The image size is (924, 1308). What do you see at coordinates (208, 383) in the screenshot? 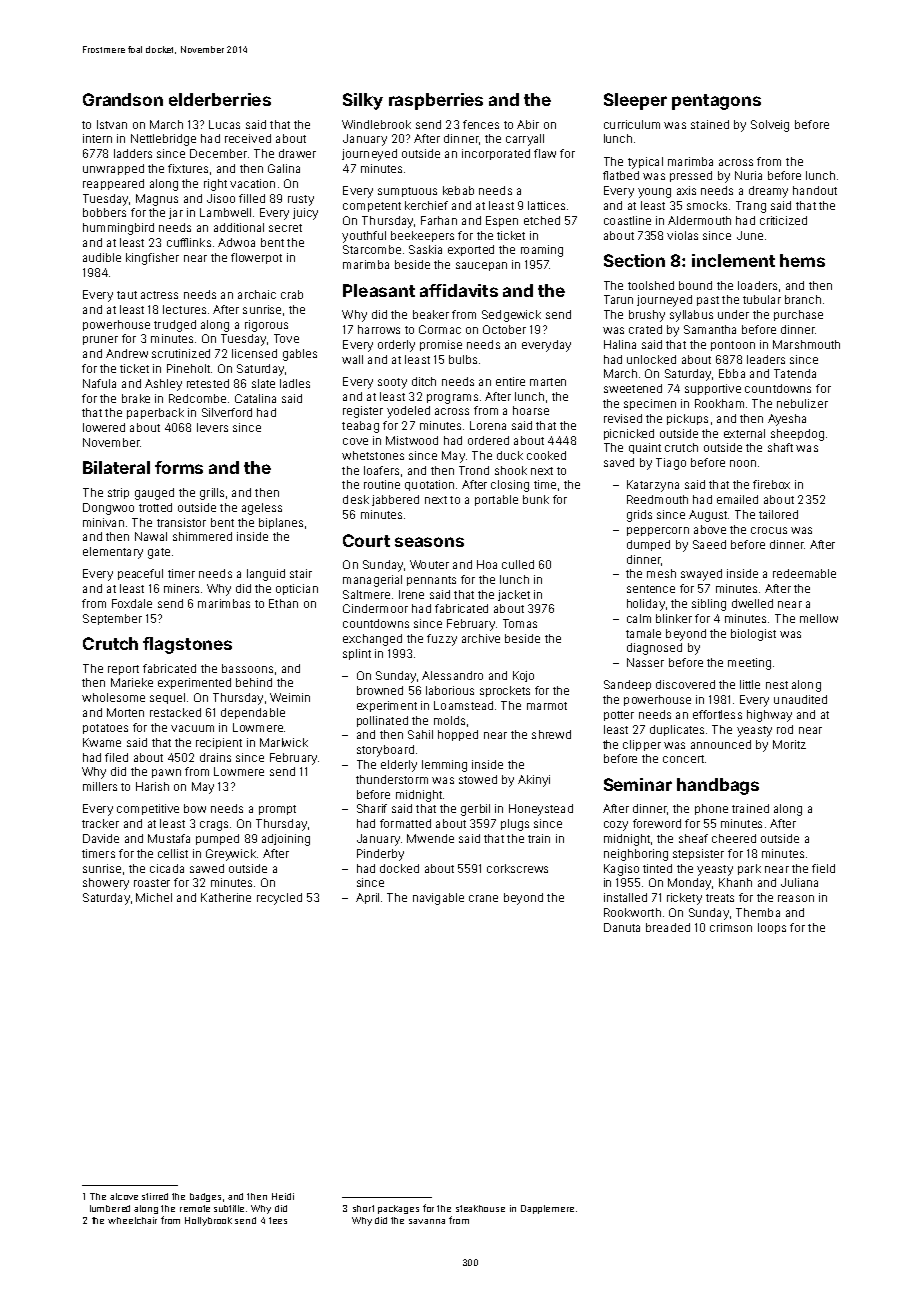
I see `retested` at bounding box center [208, 383].
